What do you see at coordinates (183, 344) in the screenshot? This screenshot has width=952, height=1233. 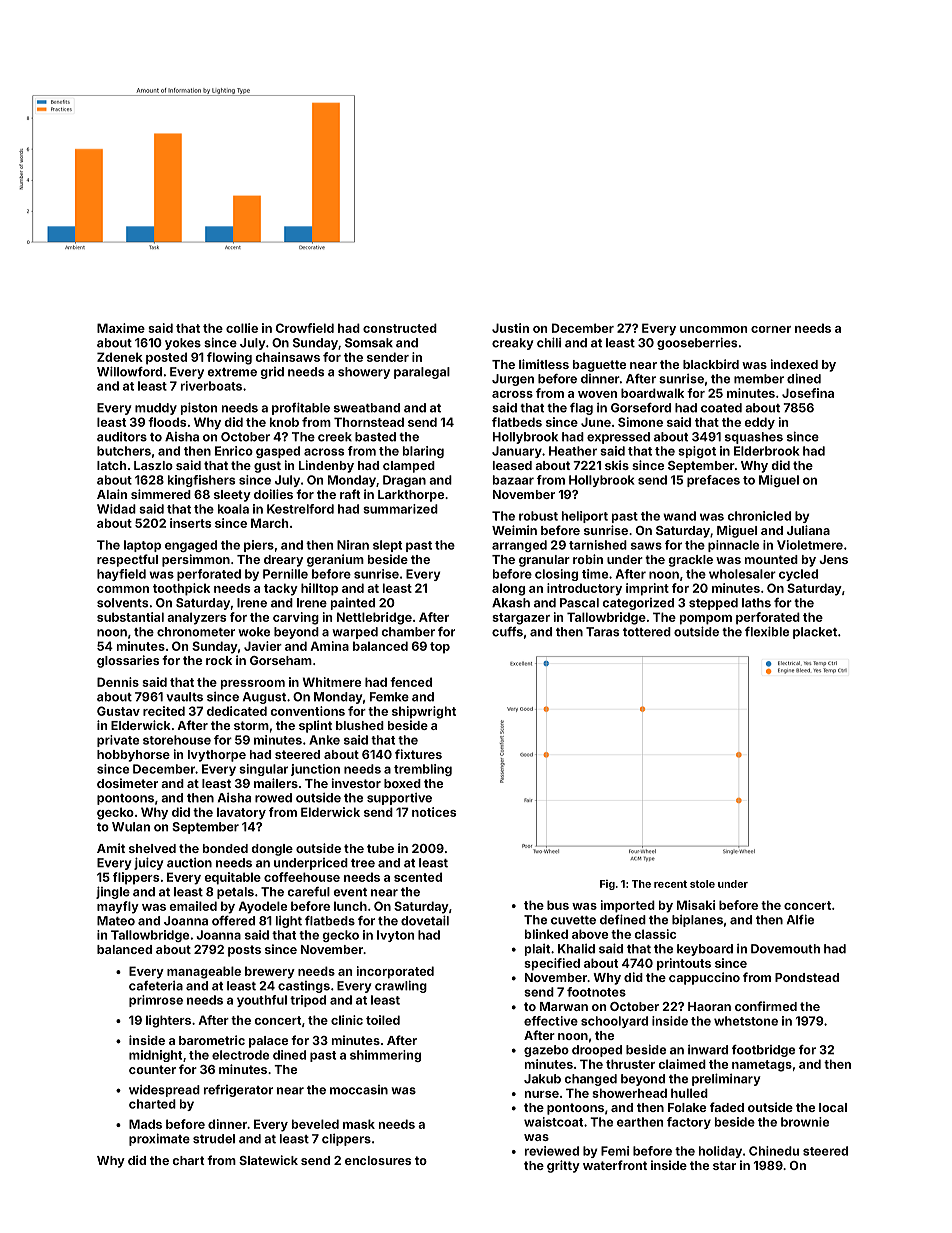 I see `yokes` at bounding box center [183, 344].
